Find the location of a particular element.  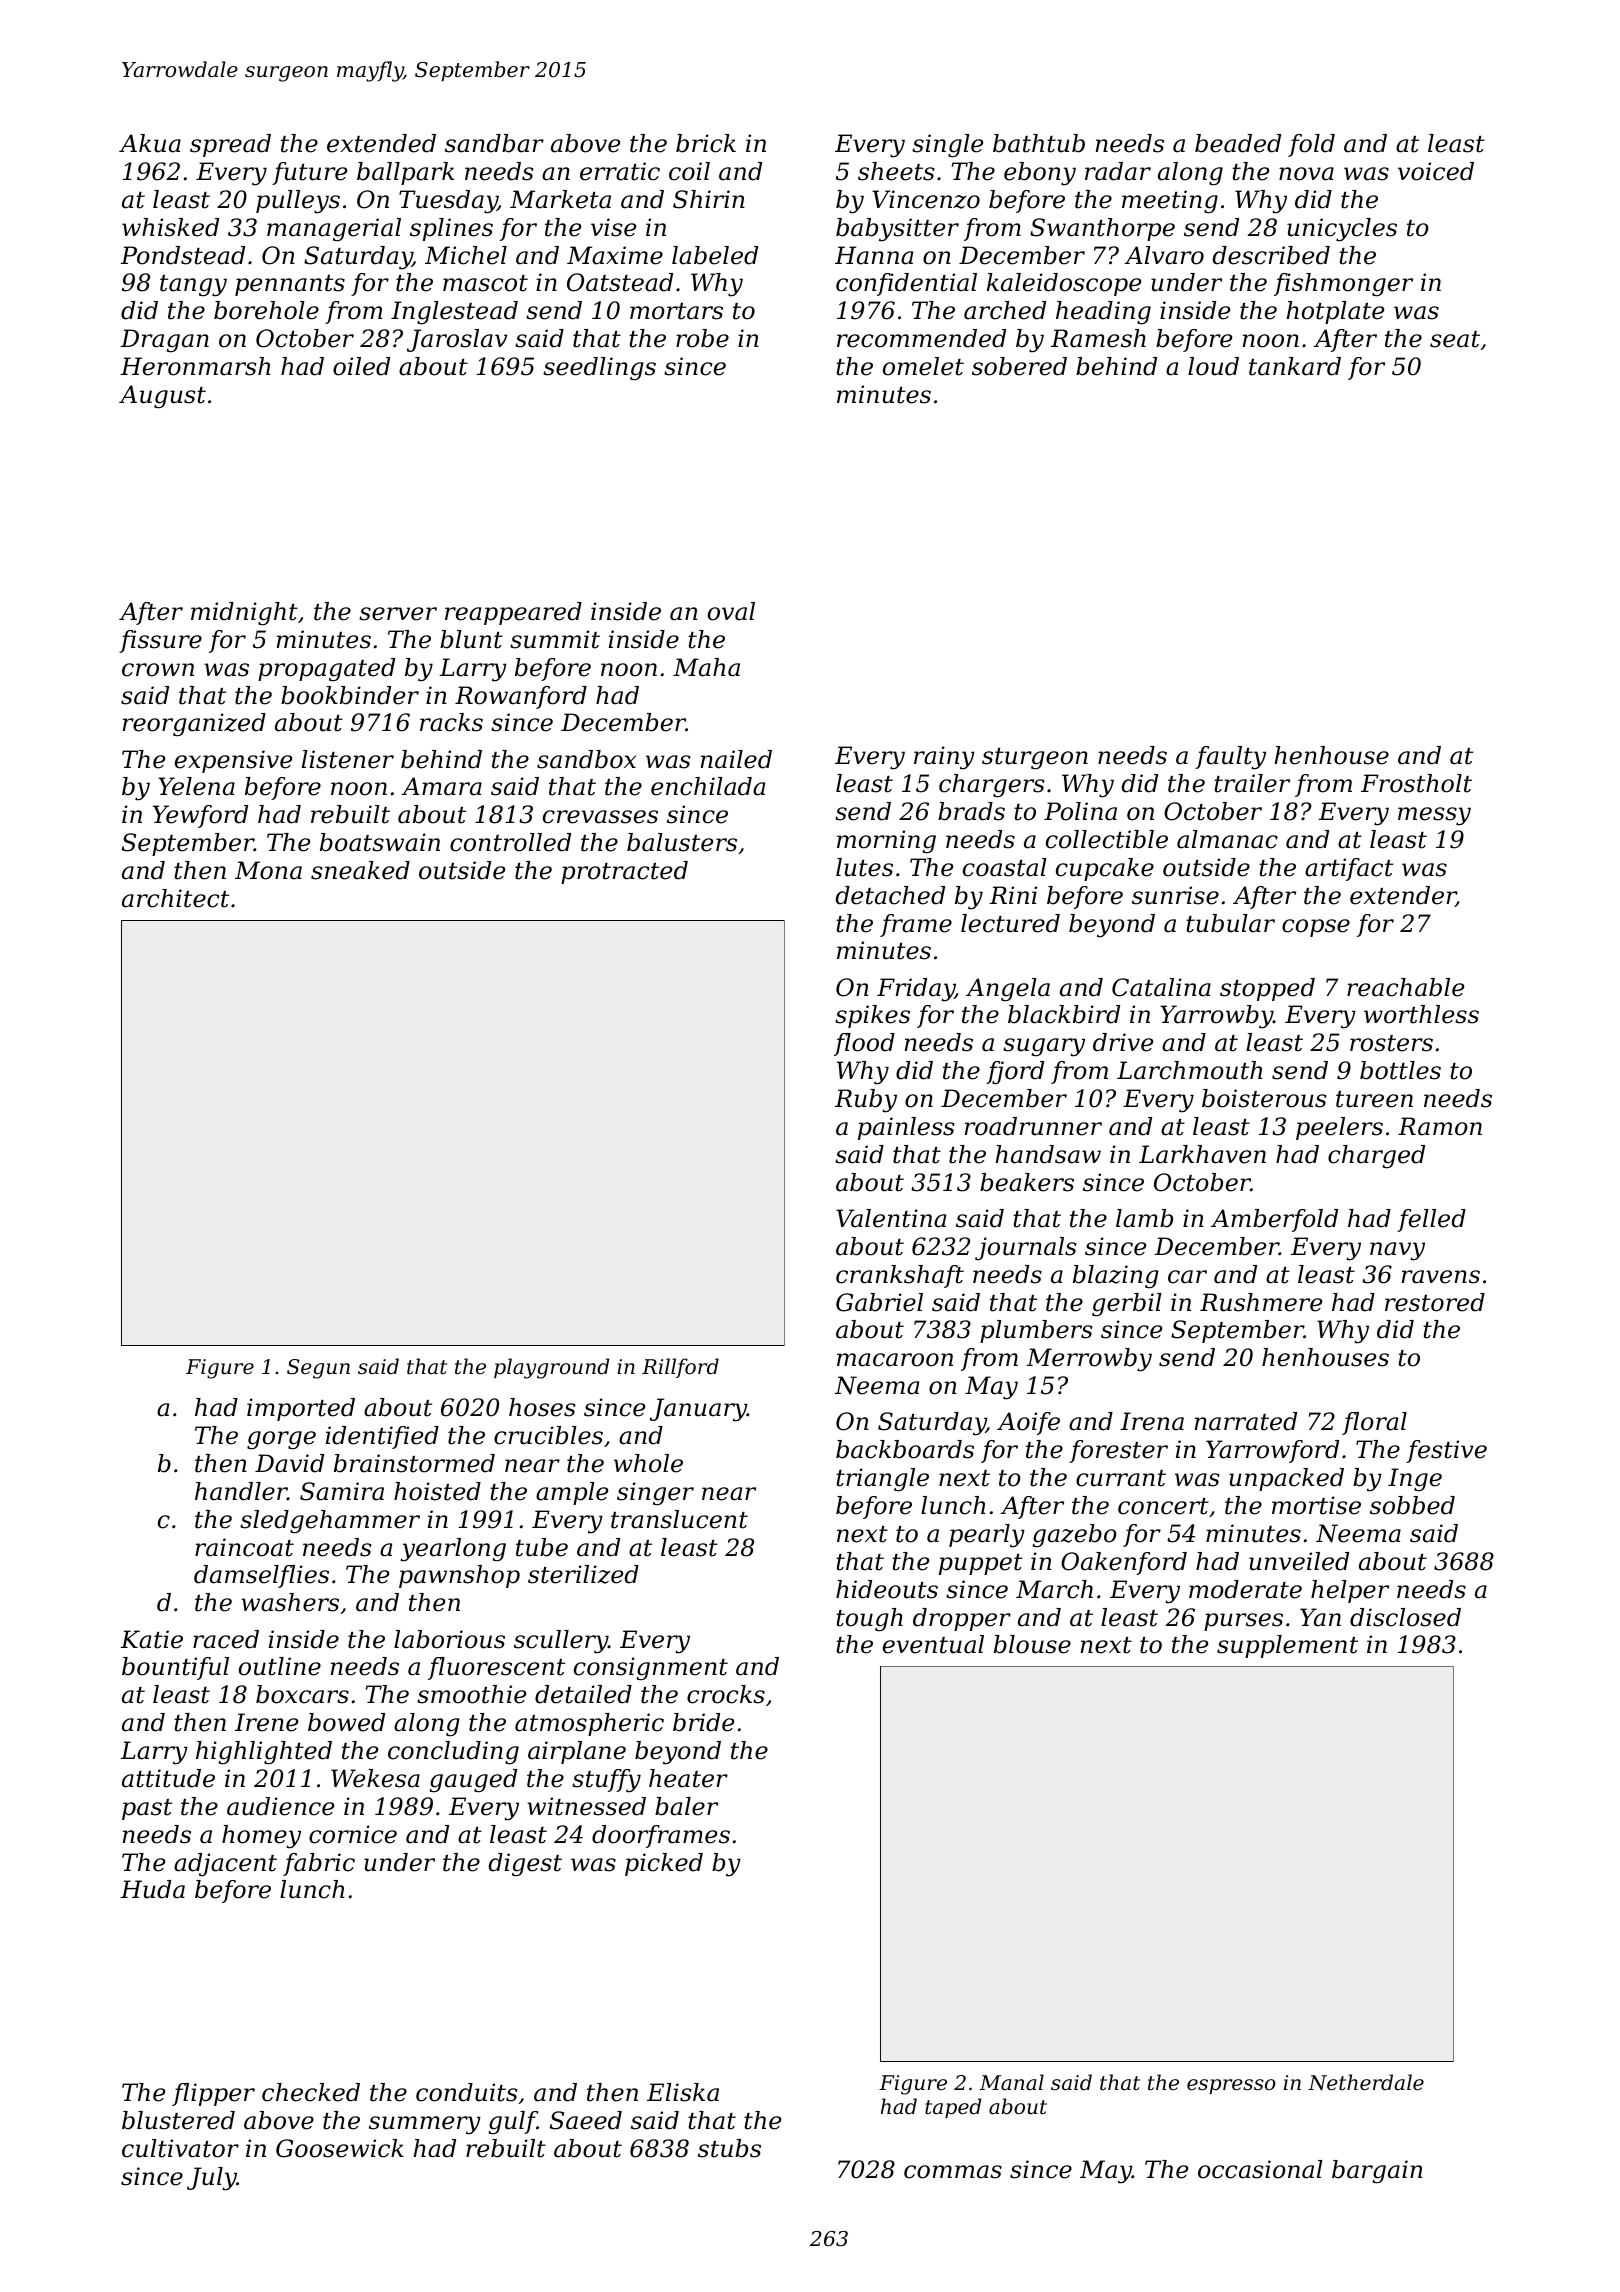

Gabriel is located at coordinates (879, 1302).
